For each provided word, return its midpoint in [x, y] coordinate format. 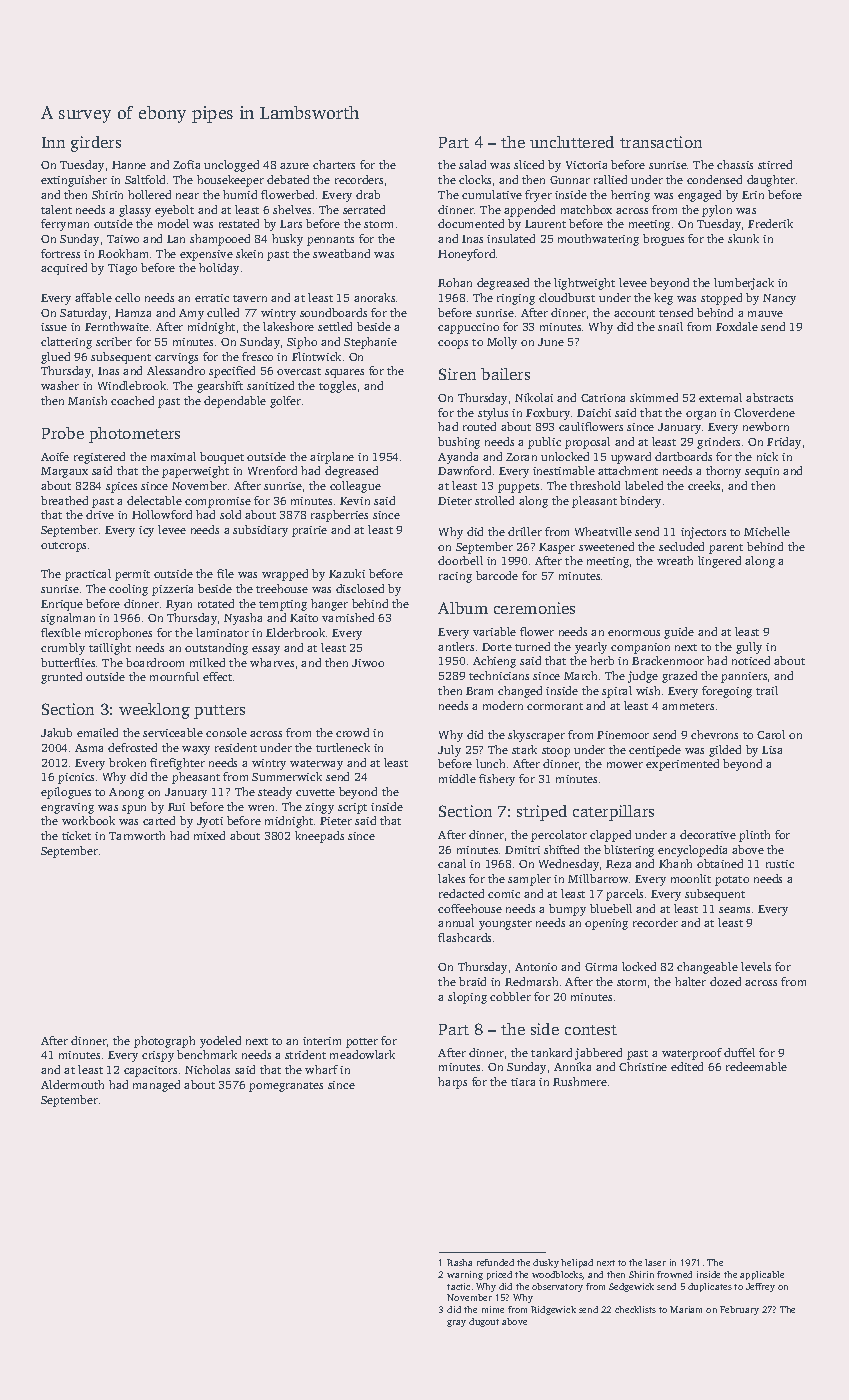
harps [452, 1083]
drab [368, 194]
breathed [64, 500]
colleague [355, 487]
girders [96, 144]
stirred [775, 164]
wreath [675, 560]
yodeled [220, 1042]
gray [456, 1323]
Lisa [772, 750]
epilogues [66, 793]
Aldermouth [72, 1084]
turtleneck [343, 747]
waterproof [692, 1054]
